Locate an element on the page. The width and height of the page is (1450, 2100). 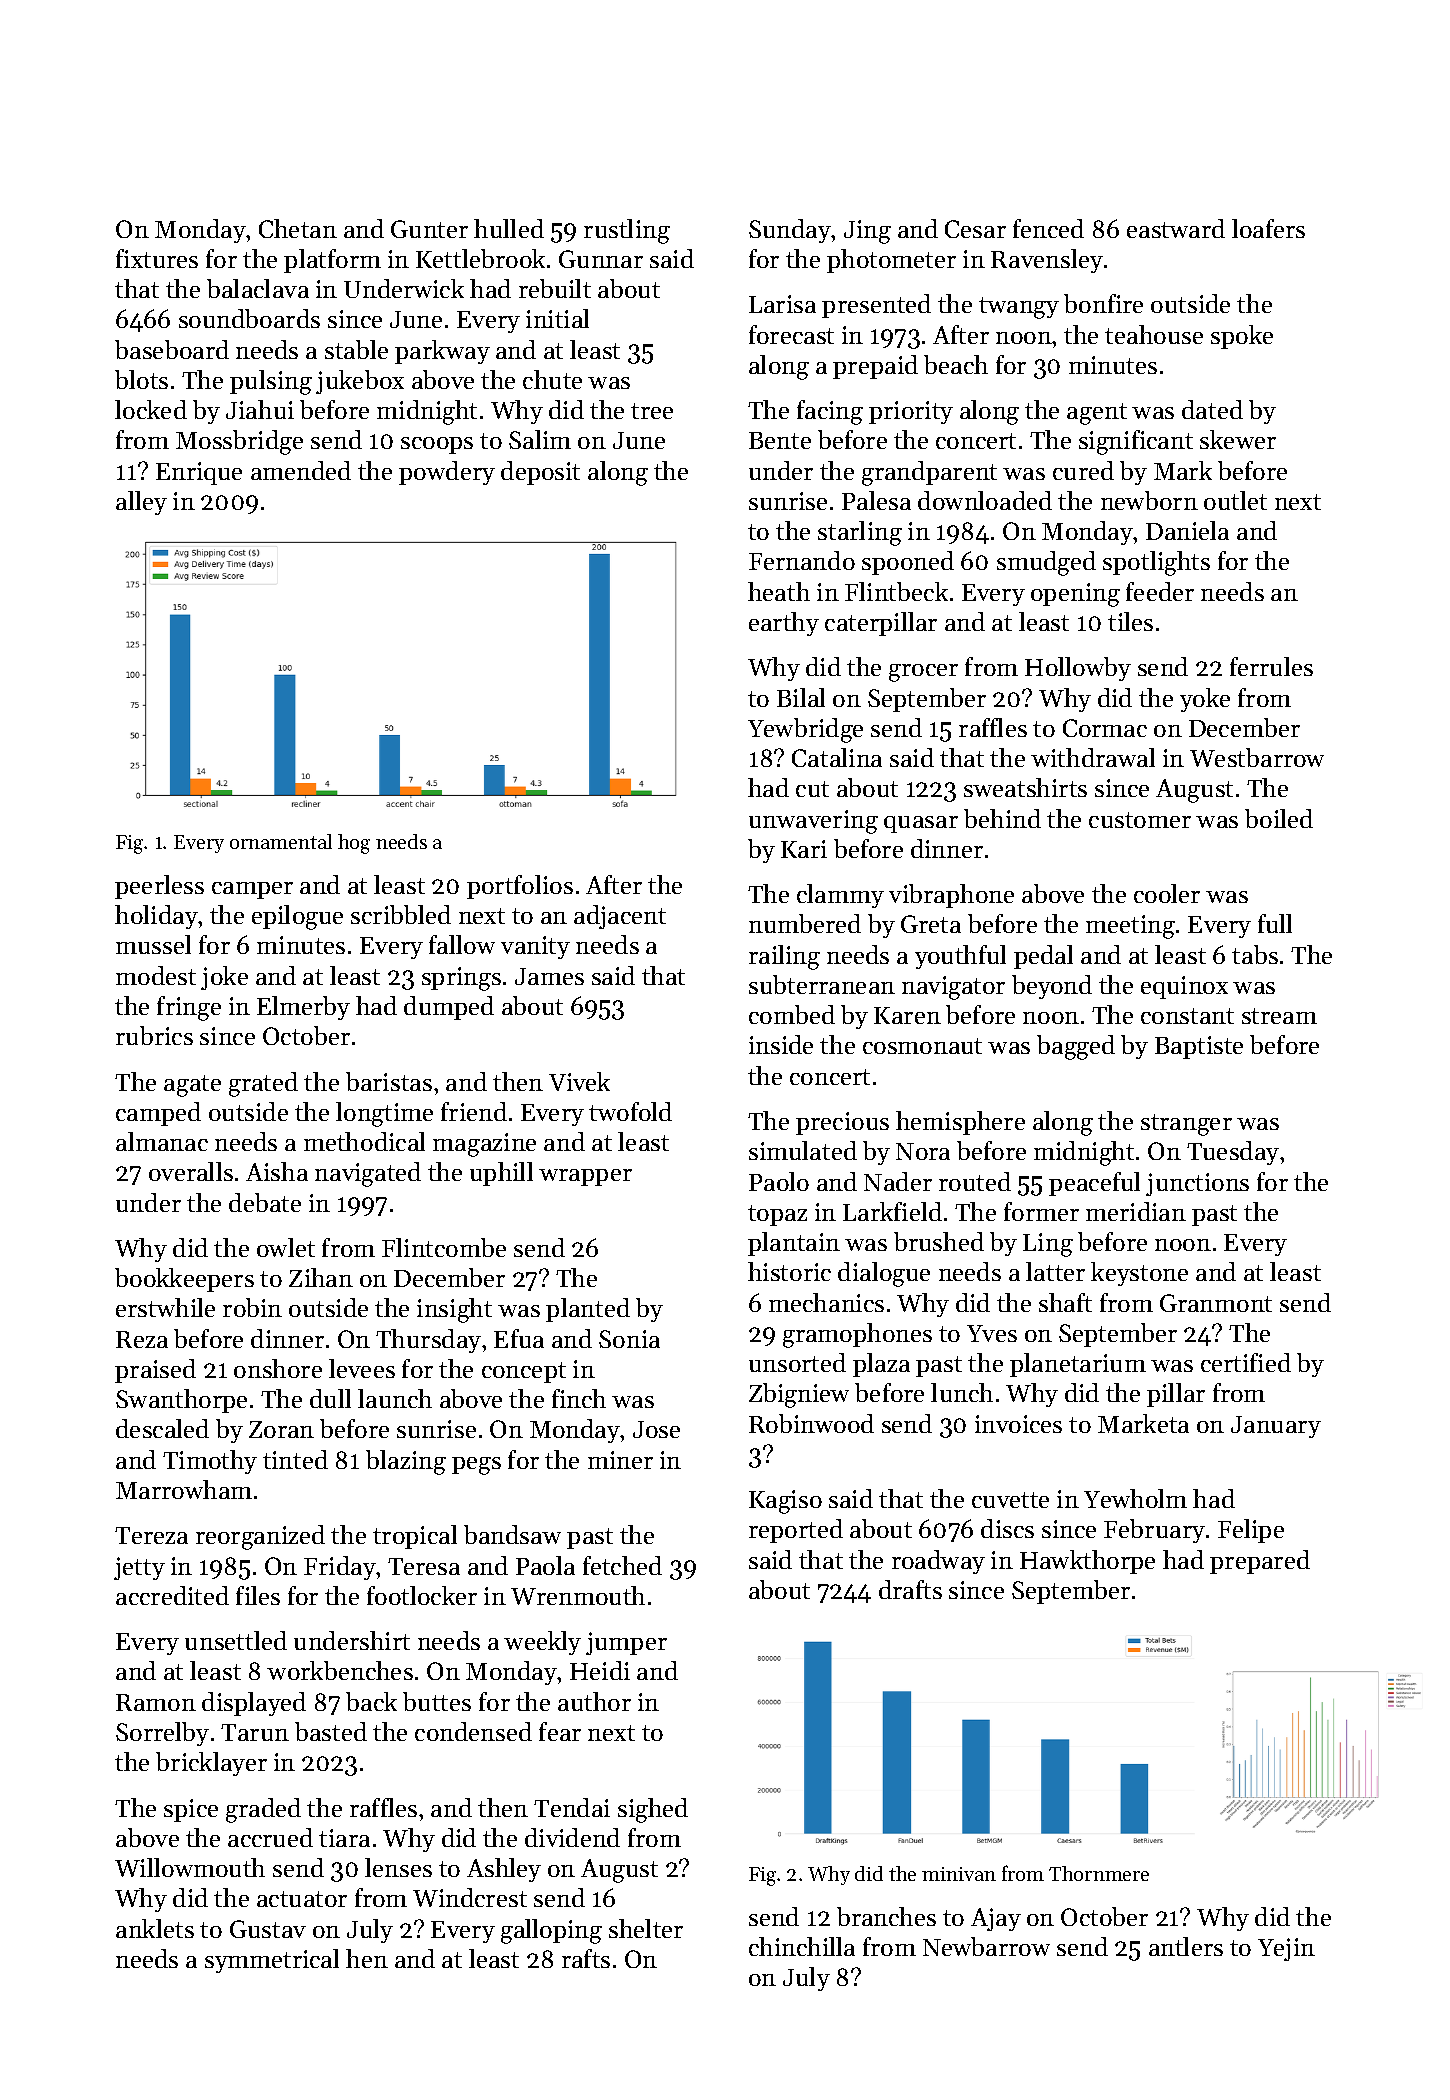
eastward is located at coordinates (1176, 228).
